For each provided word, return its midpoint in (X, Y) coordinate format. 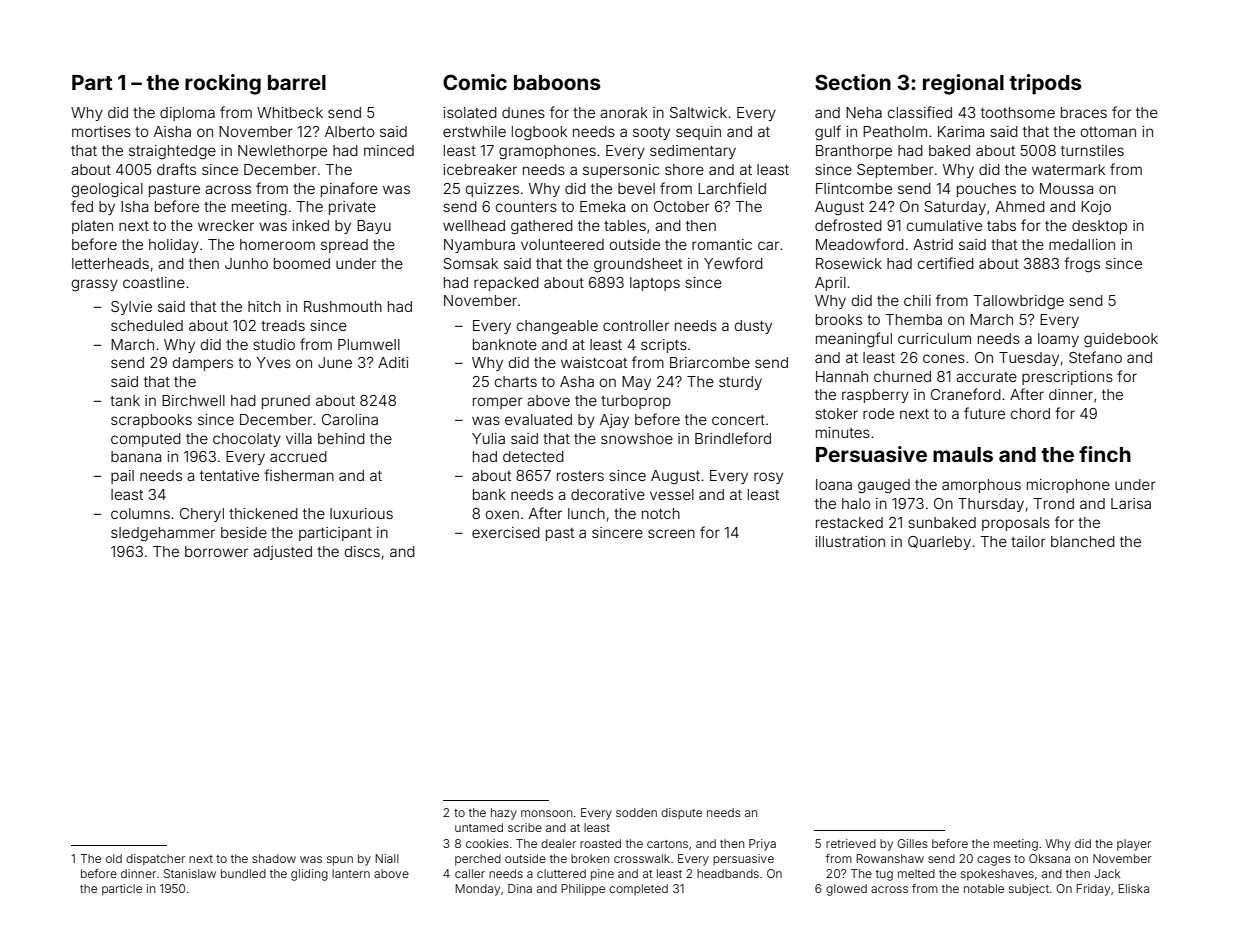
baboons (557, 82)
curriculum (934, 338)
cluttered (561, 873)
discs (362, 551)
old (114, 858)
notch (661, 513)
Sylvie (131, 308)
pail (122, 477)
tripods (1046, 84)
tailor (1028, 541)
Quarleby (939, 543)
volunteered (562, 244)
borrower (216, 551)
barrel (297, 82)
